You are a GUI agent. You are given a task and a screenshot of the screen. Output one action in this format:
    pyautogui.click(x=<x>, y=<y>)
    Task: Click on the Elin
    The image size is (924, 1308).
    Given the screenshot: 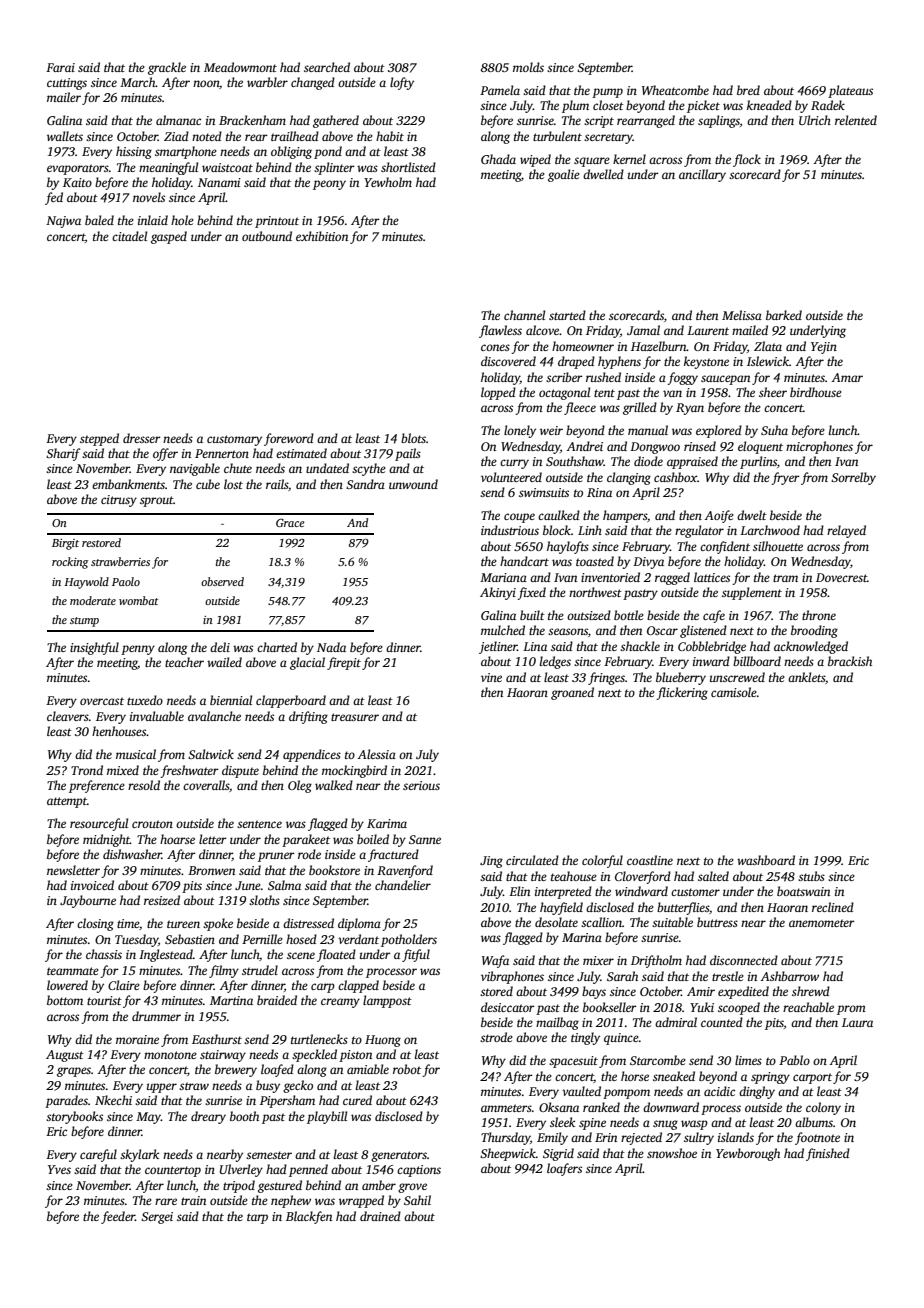 What is the action you would take?
    pyautogui.click(x=519, y=891)
